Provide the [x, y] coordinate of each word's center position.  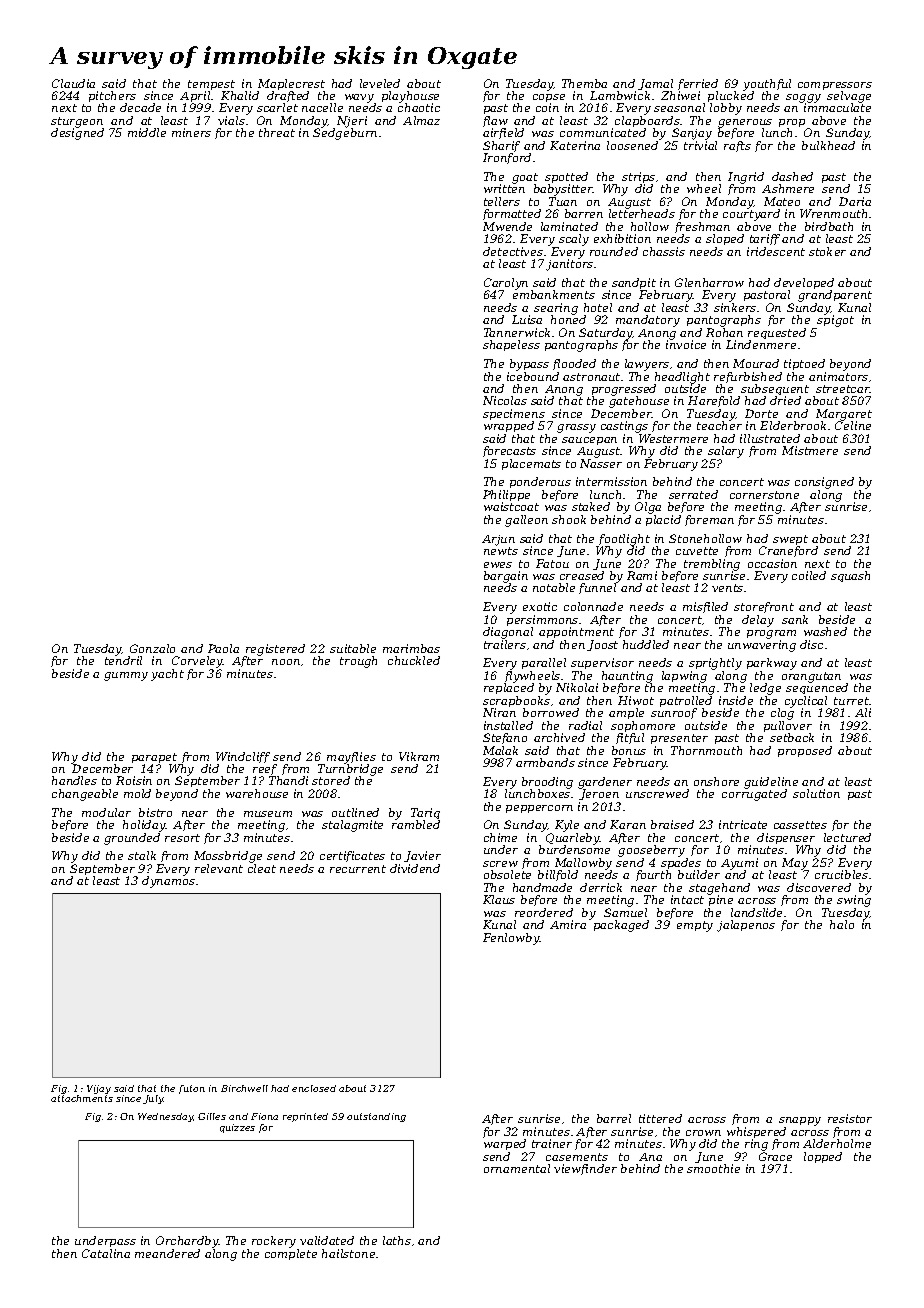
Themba [584, 83]
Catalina [106, 1253]
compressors [835, 86]
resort [182, 838]
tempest [211, 85]
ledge [765, 689]
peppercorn [539, 809]
